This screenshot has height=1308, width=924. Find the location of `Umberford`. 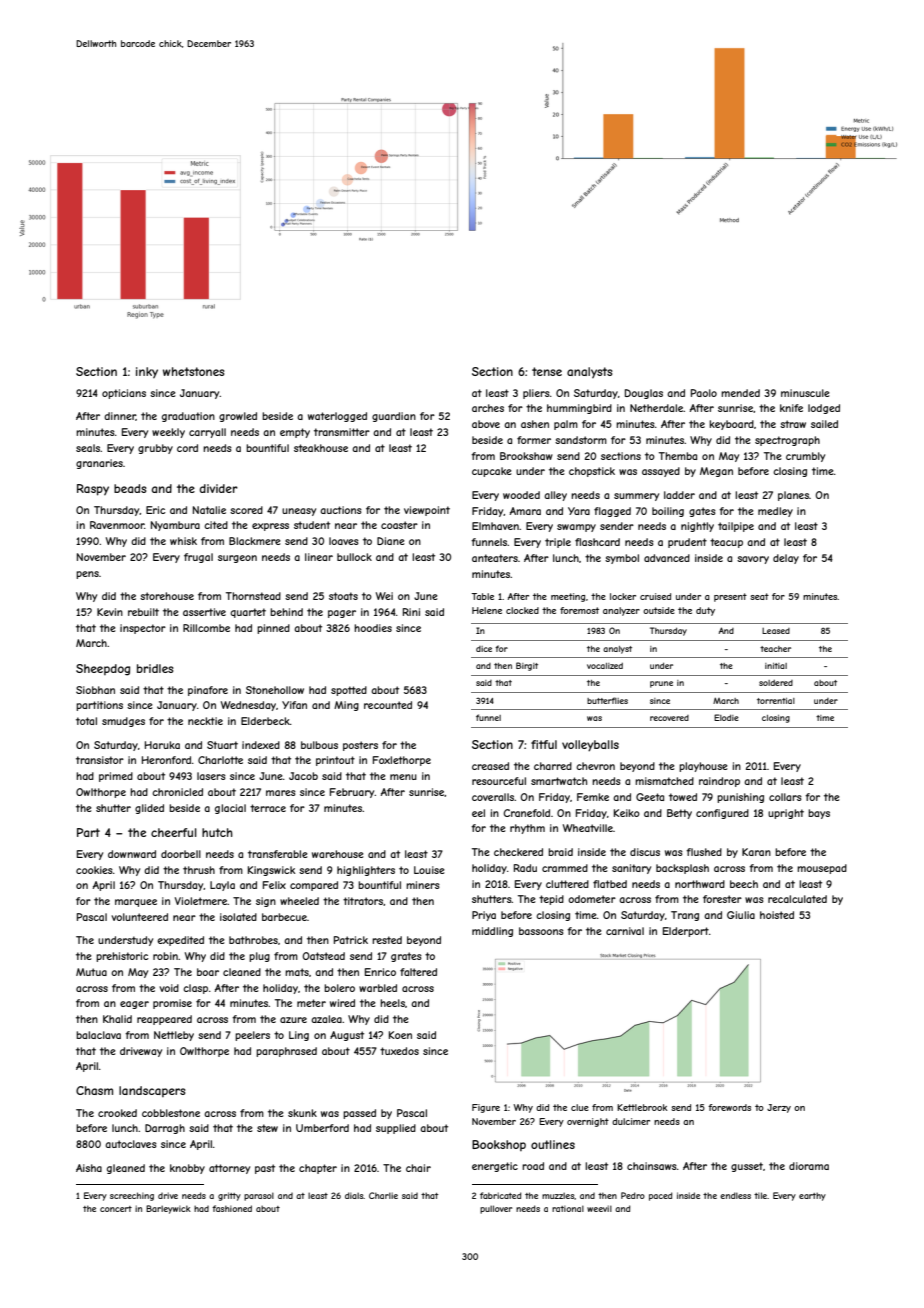

Umberford is located at coordinates (322, 1128).
